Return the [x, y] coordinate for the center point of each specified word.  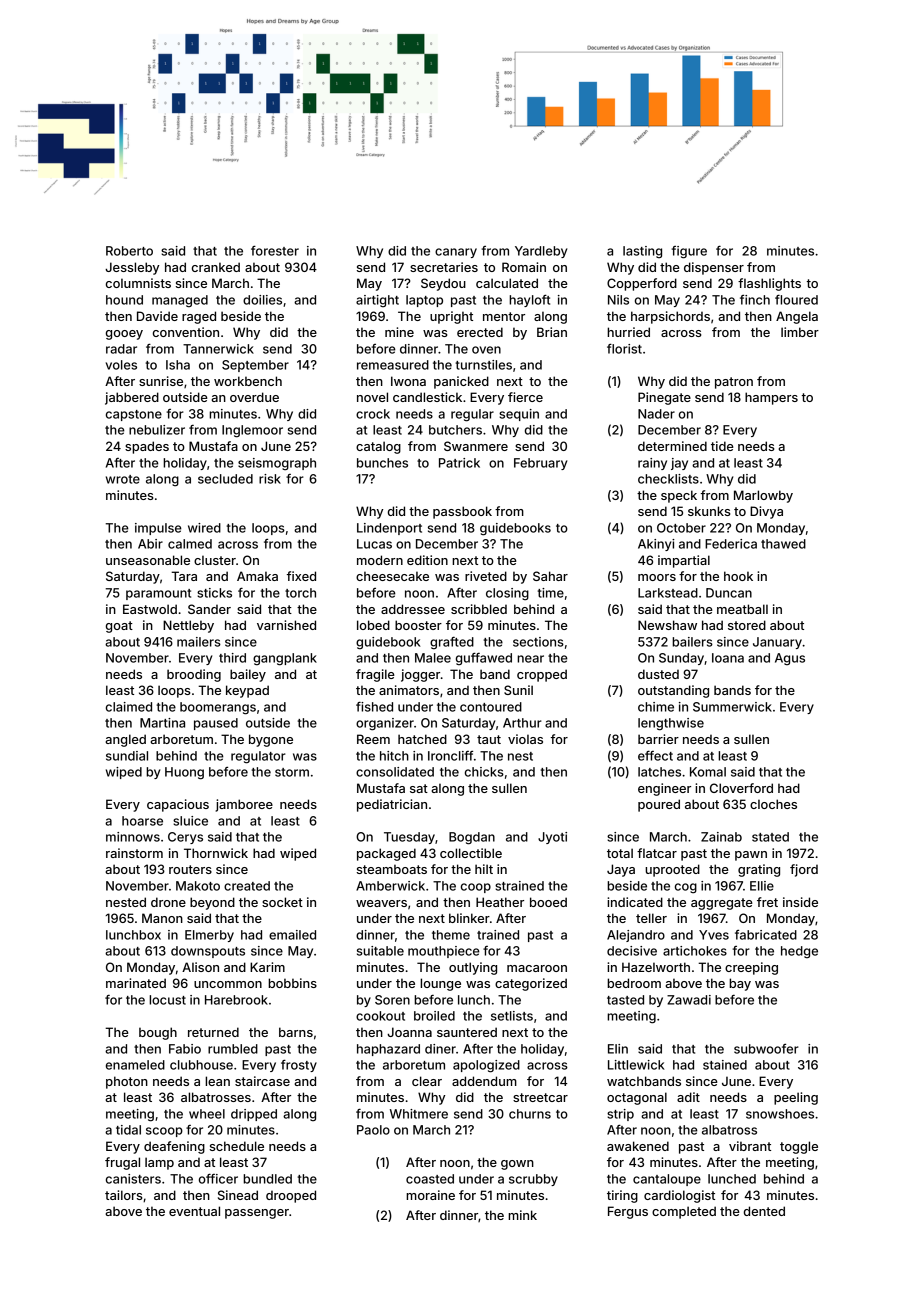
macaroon [537, 968]
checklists [668, 479]
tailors [123, 1195]
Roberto [129, 251]
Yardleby [541, 252]
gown [517, 1165]
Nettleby [188, 626]
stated [770, 837]
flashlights [769, 284]
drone [168, 902]
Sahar [550, 576]
